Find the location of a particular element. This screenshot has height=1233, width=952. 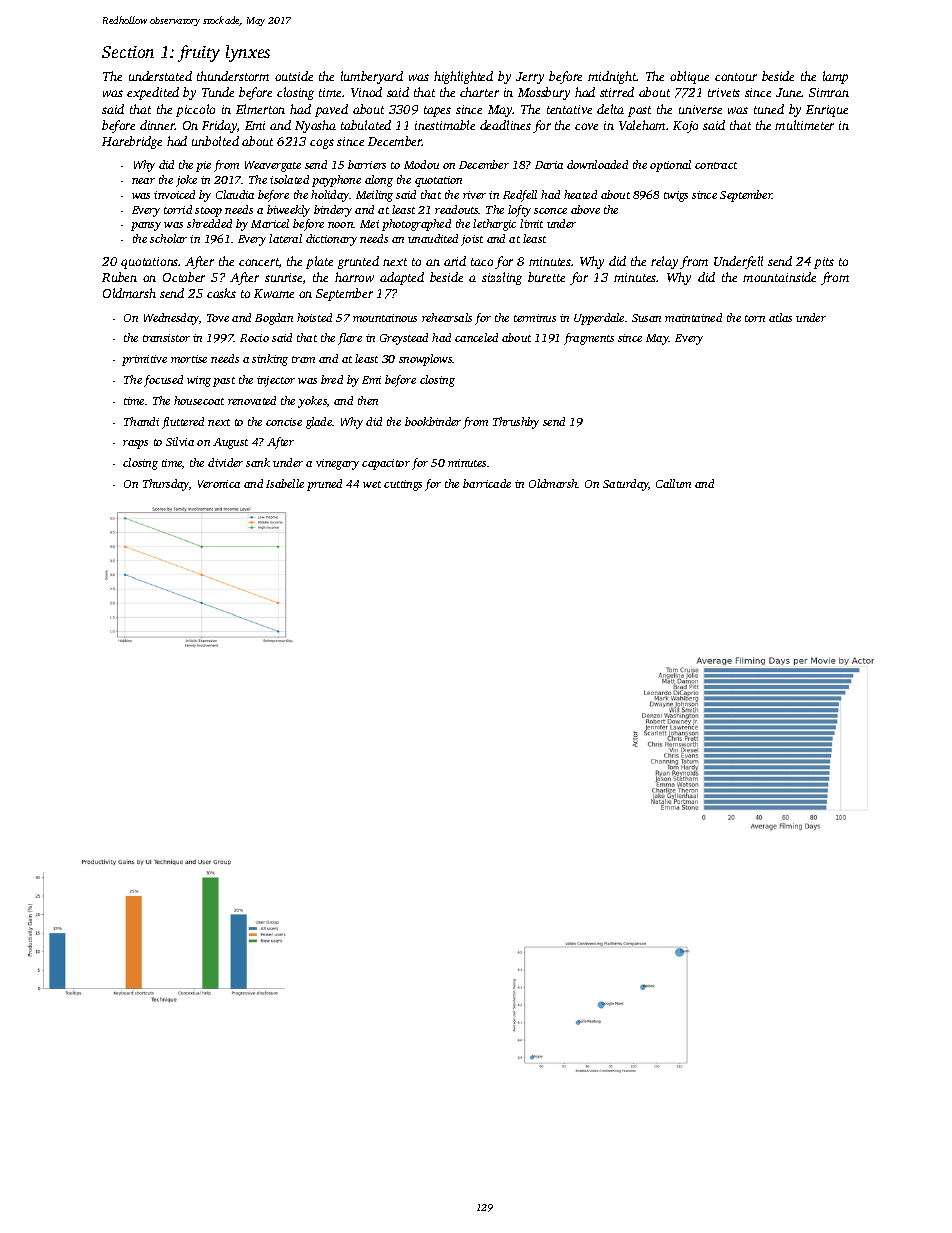

Jerry is located at coordinates (530, 78).
